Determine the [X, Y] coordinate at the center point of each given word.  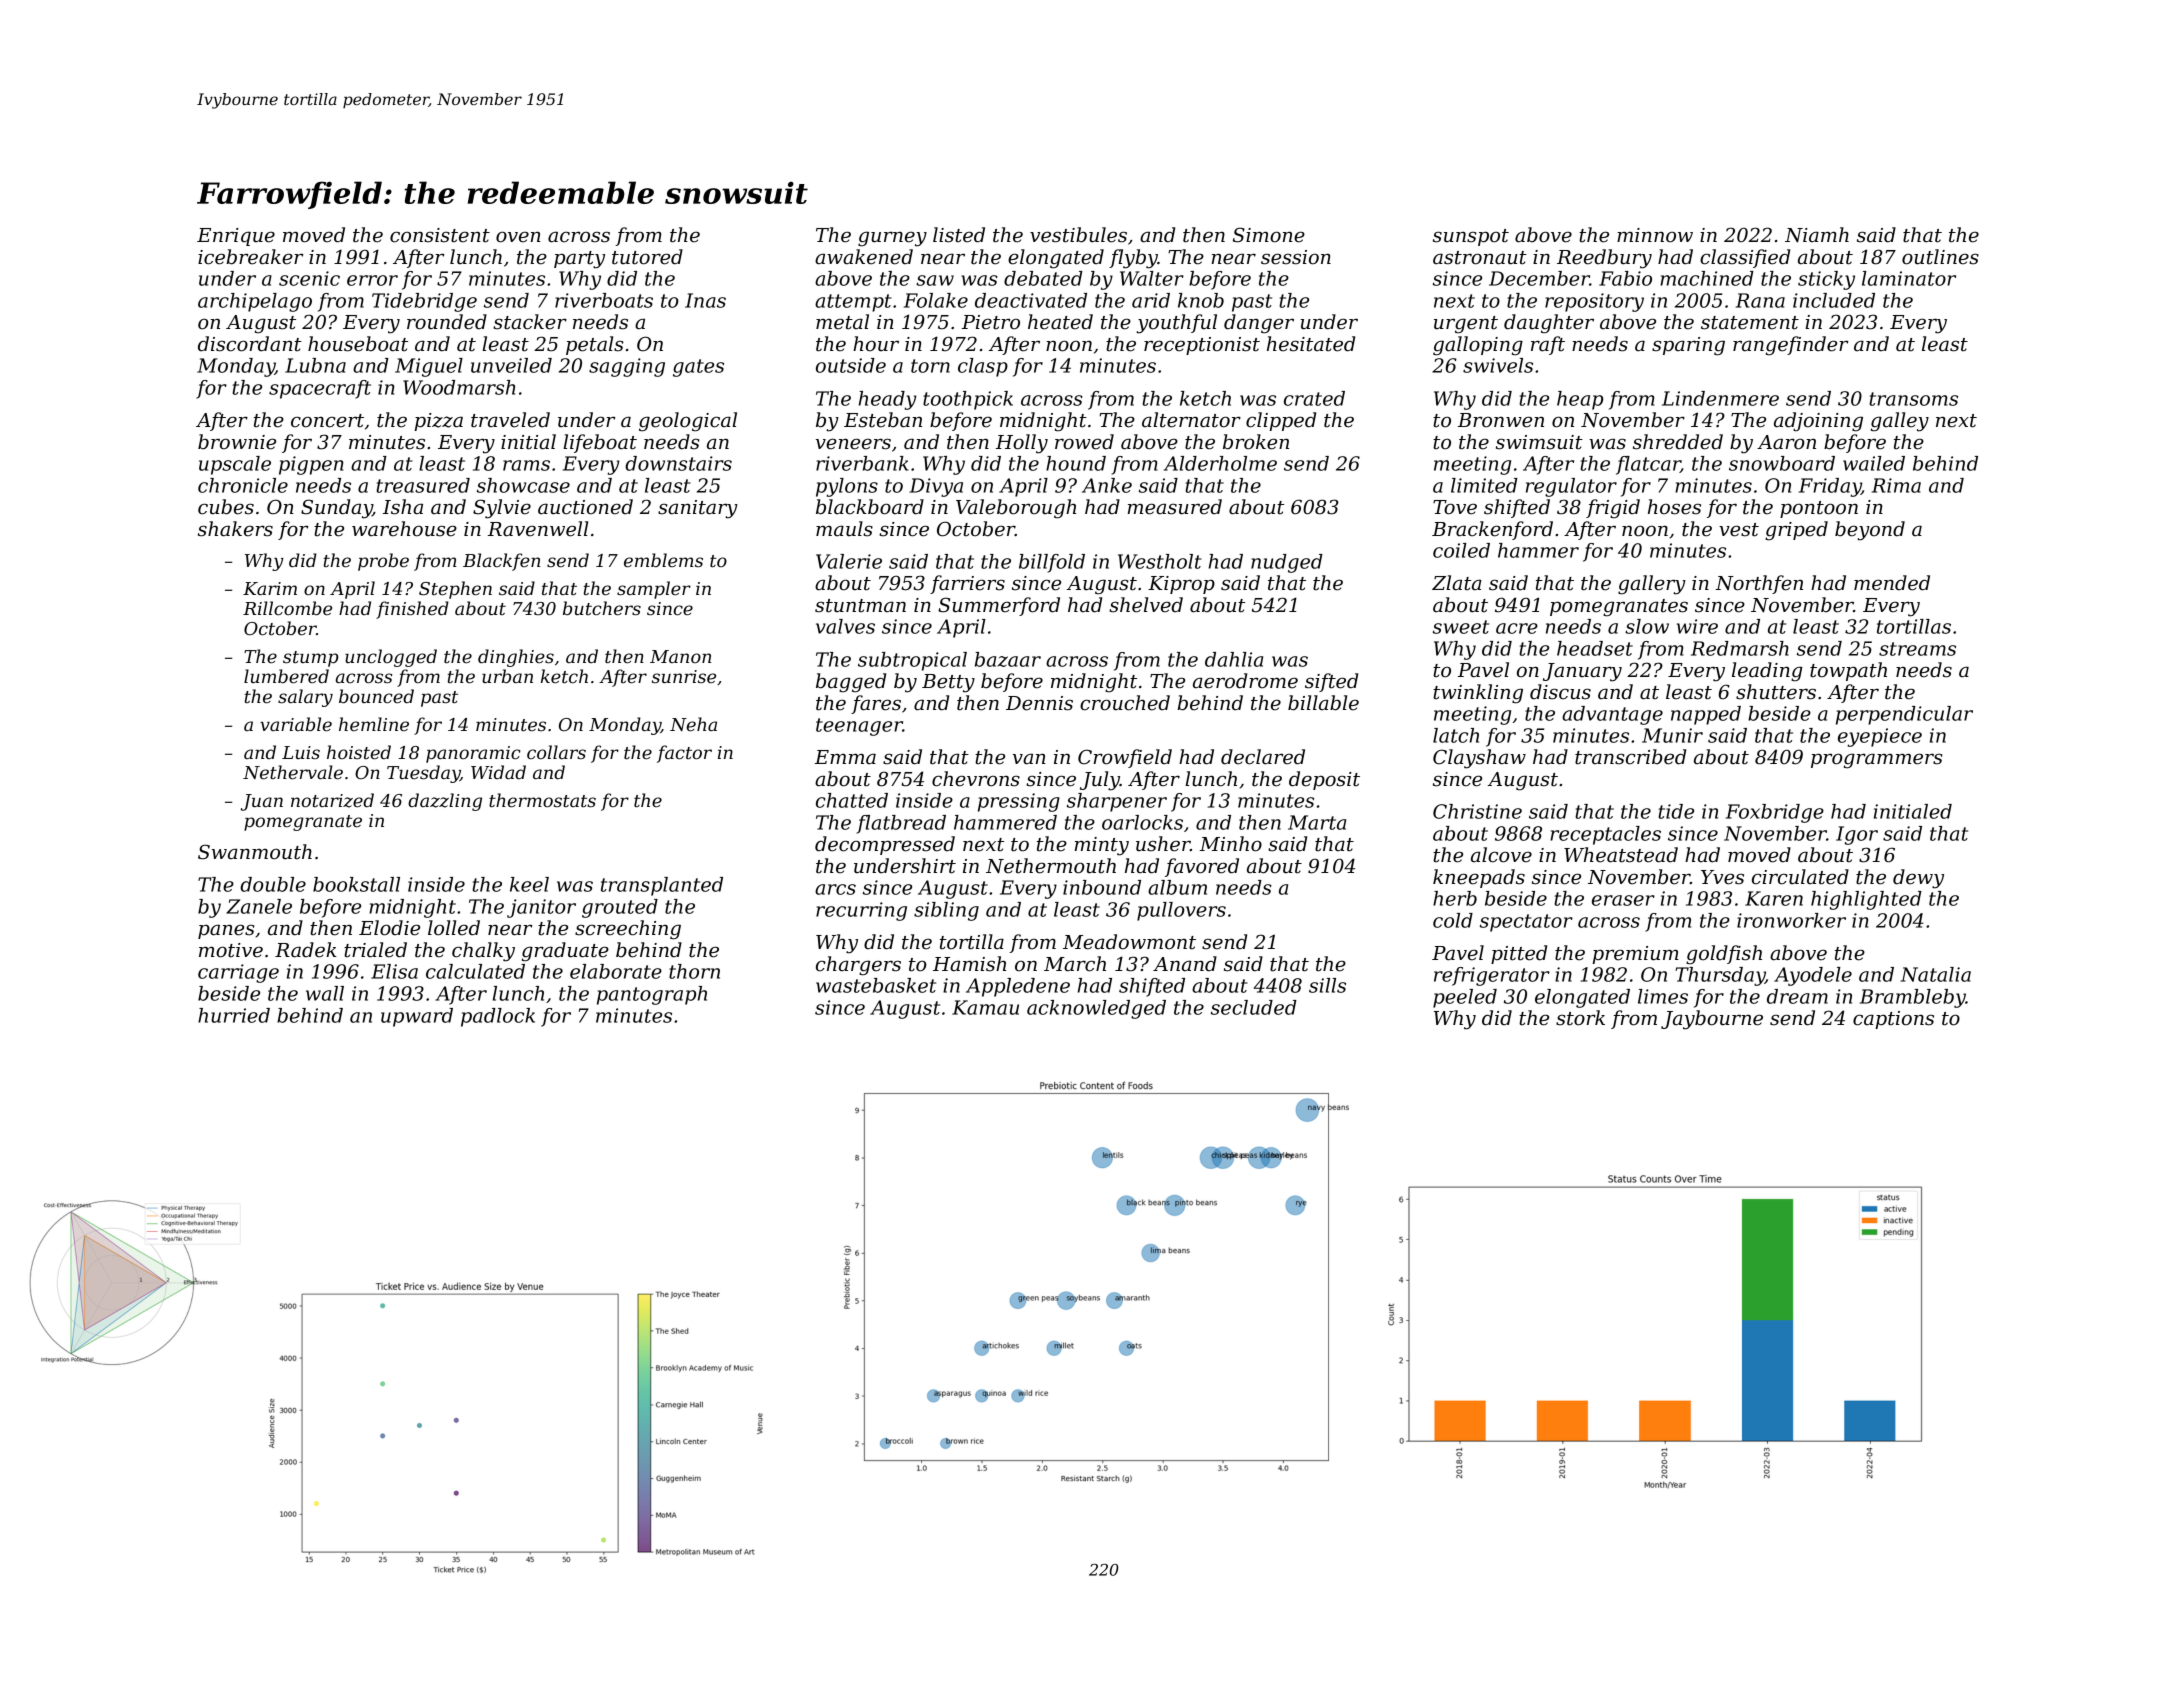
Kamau [985, 1007]
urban [507, 676]
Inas [705, 300]
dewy [1918, 879]
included [1834, 300]
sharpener [1117, 802]
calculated [475, 971]
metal [842, 322]
